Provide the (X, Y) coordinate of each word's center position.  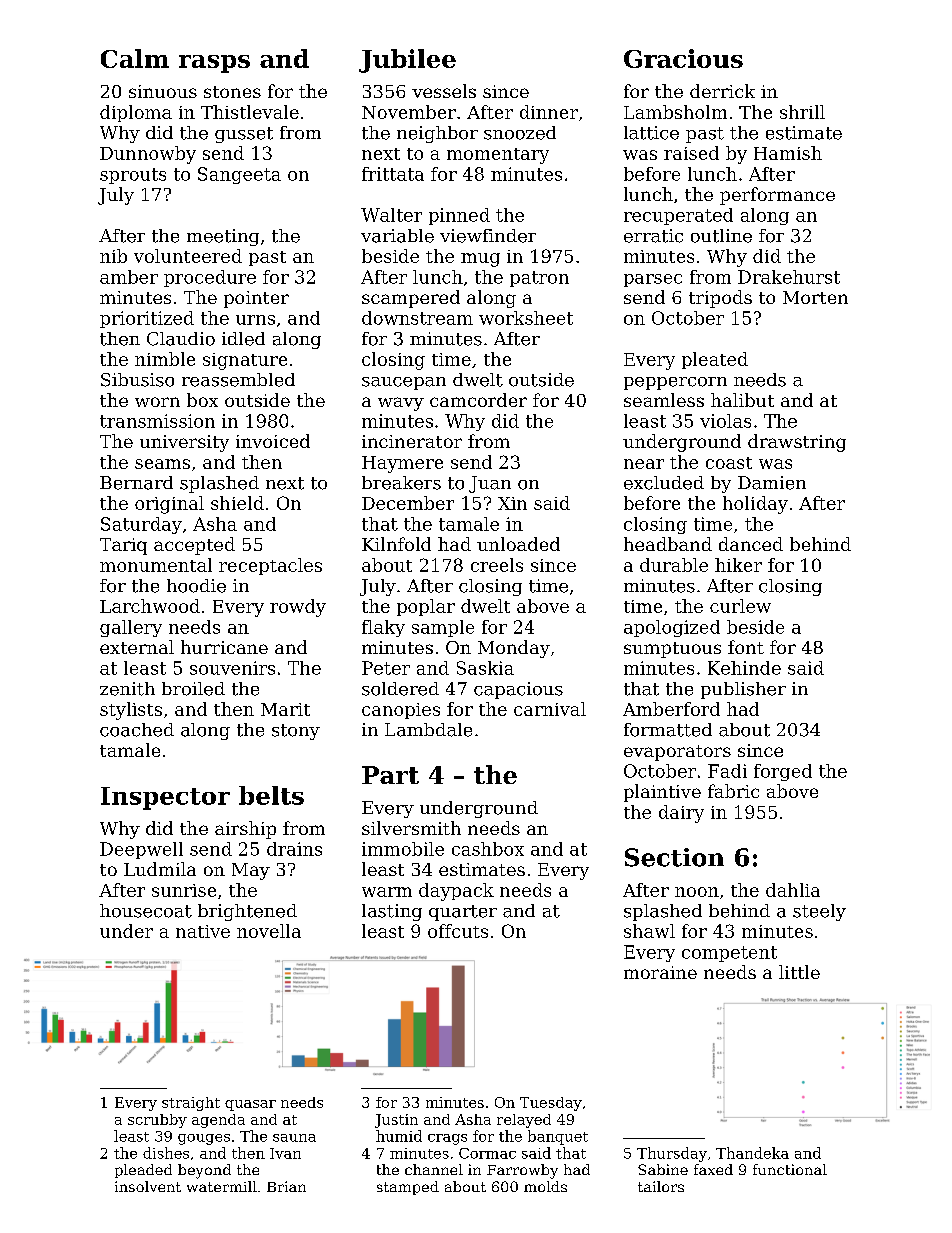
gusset (244, 135)
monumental (156, 565)
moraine (660, 972)
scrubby (157, 1121)
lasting (392, 912)
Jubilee (407, 61)
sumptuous (672, 650)
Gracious (683, 58)
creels (497, 565)
